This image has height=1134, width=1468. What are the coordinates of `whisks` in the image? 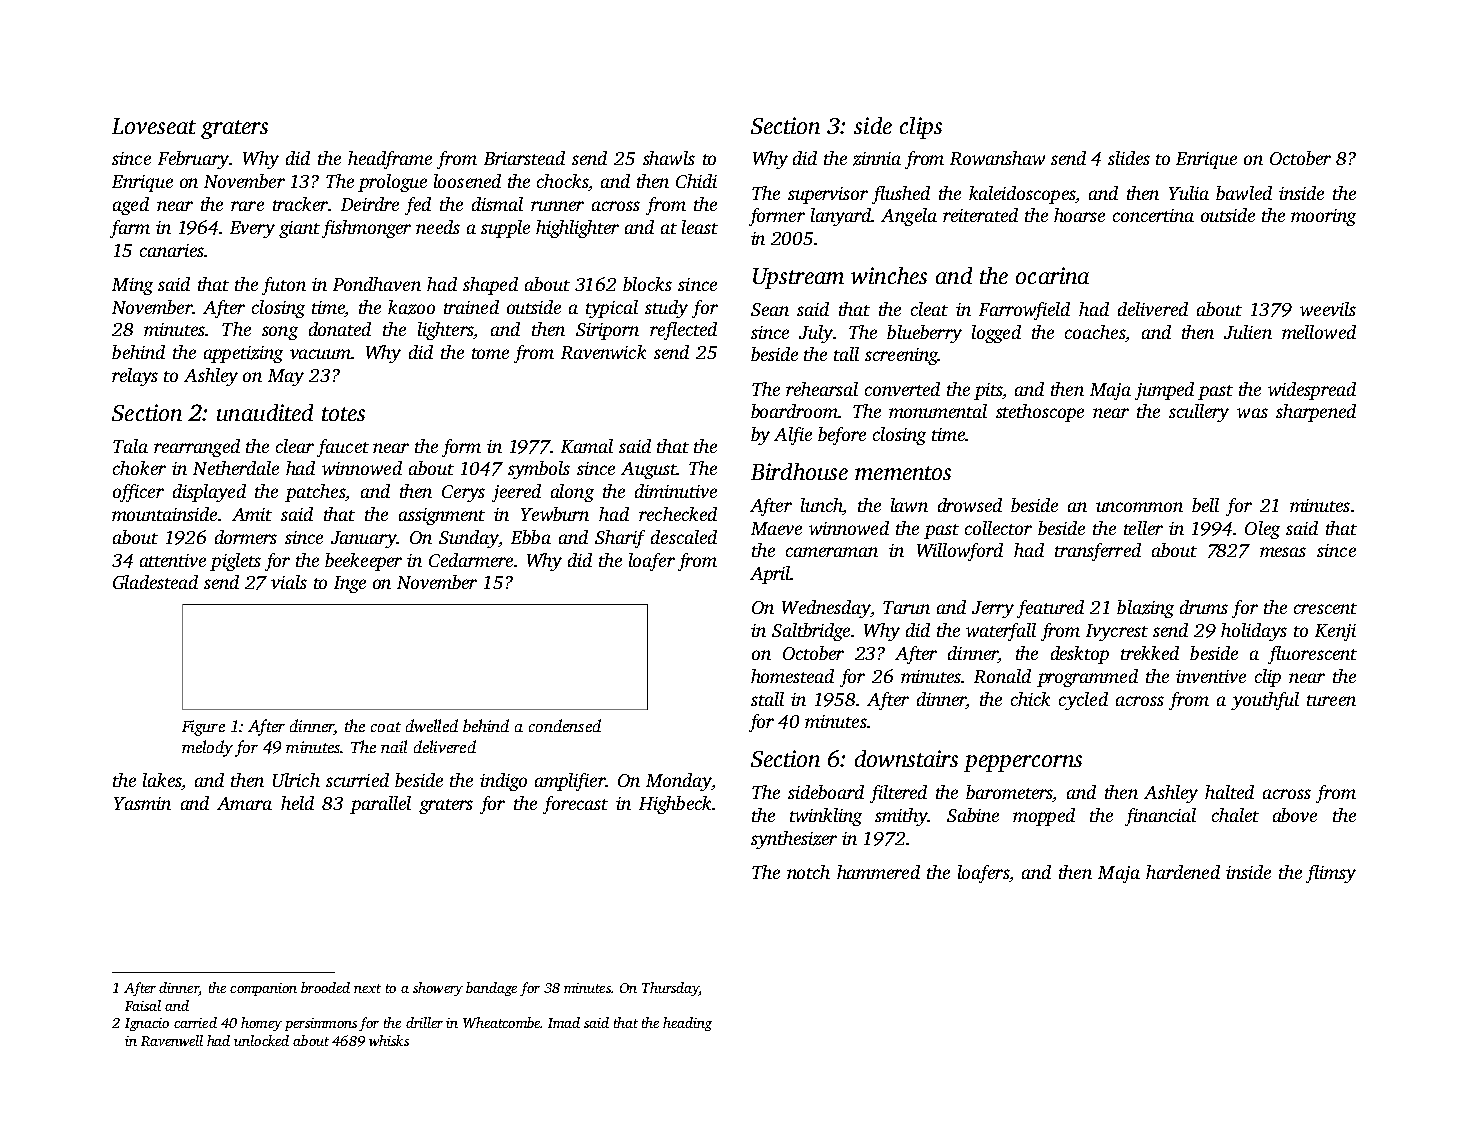 It's located at (389, 1040).
